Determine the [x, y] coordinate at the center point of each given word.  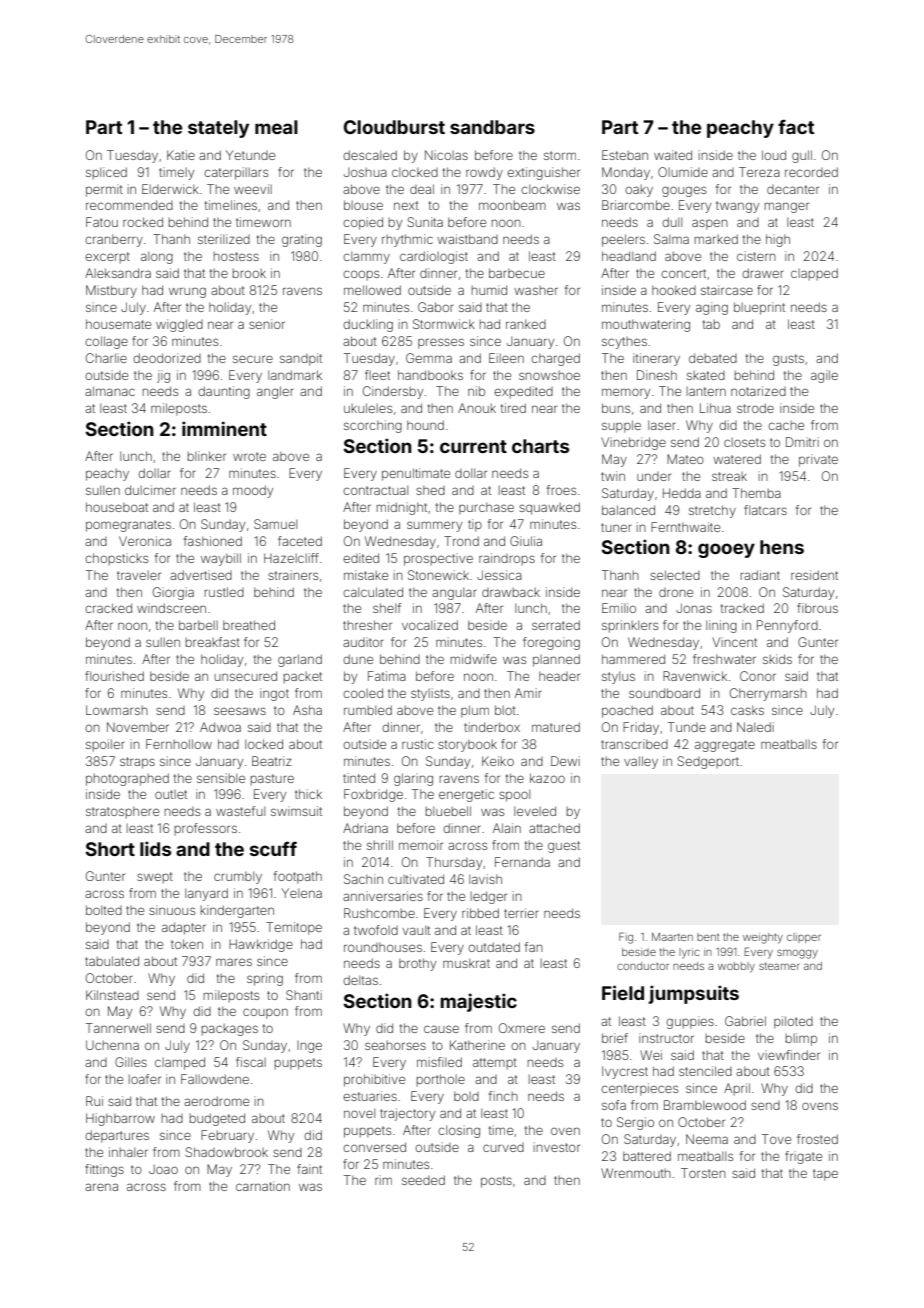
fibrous [817, 608]
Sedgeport [708, 762]
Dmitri [802, 442]
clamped [180, 1063]
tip [475, 525]
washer [536, 290]
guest [564, 847]
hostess [236, 256]
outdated [494, 947]
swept [155, 878]
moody [253, 491]
